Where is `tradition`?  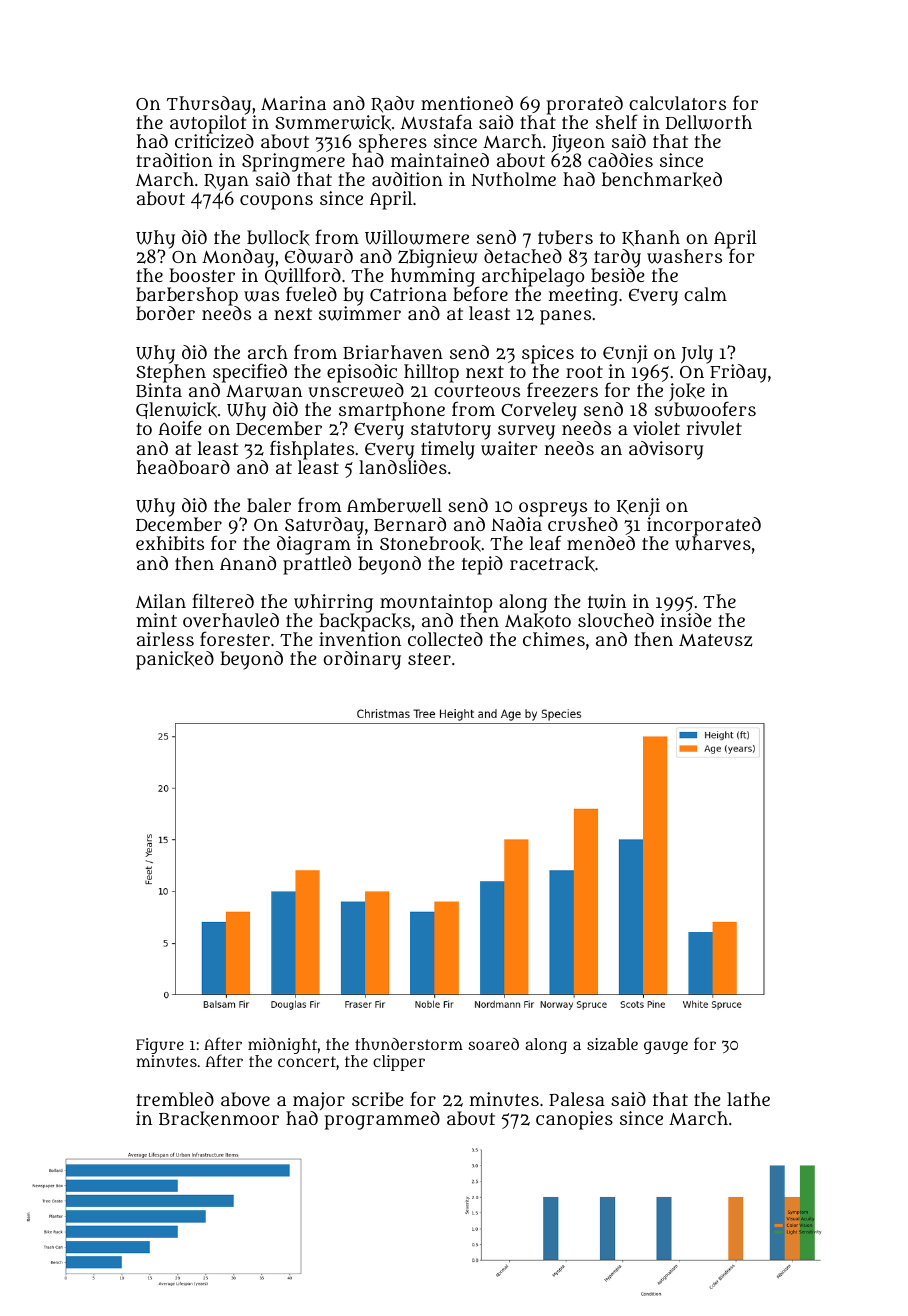
tradition is located at coordinates (174, 160).
